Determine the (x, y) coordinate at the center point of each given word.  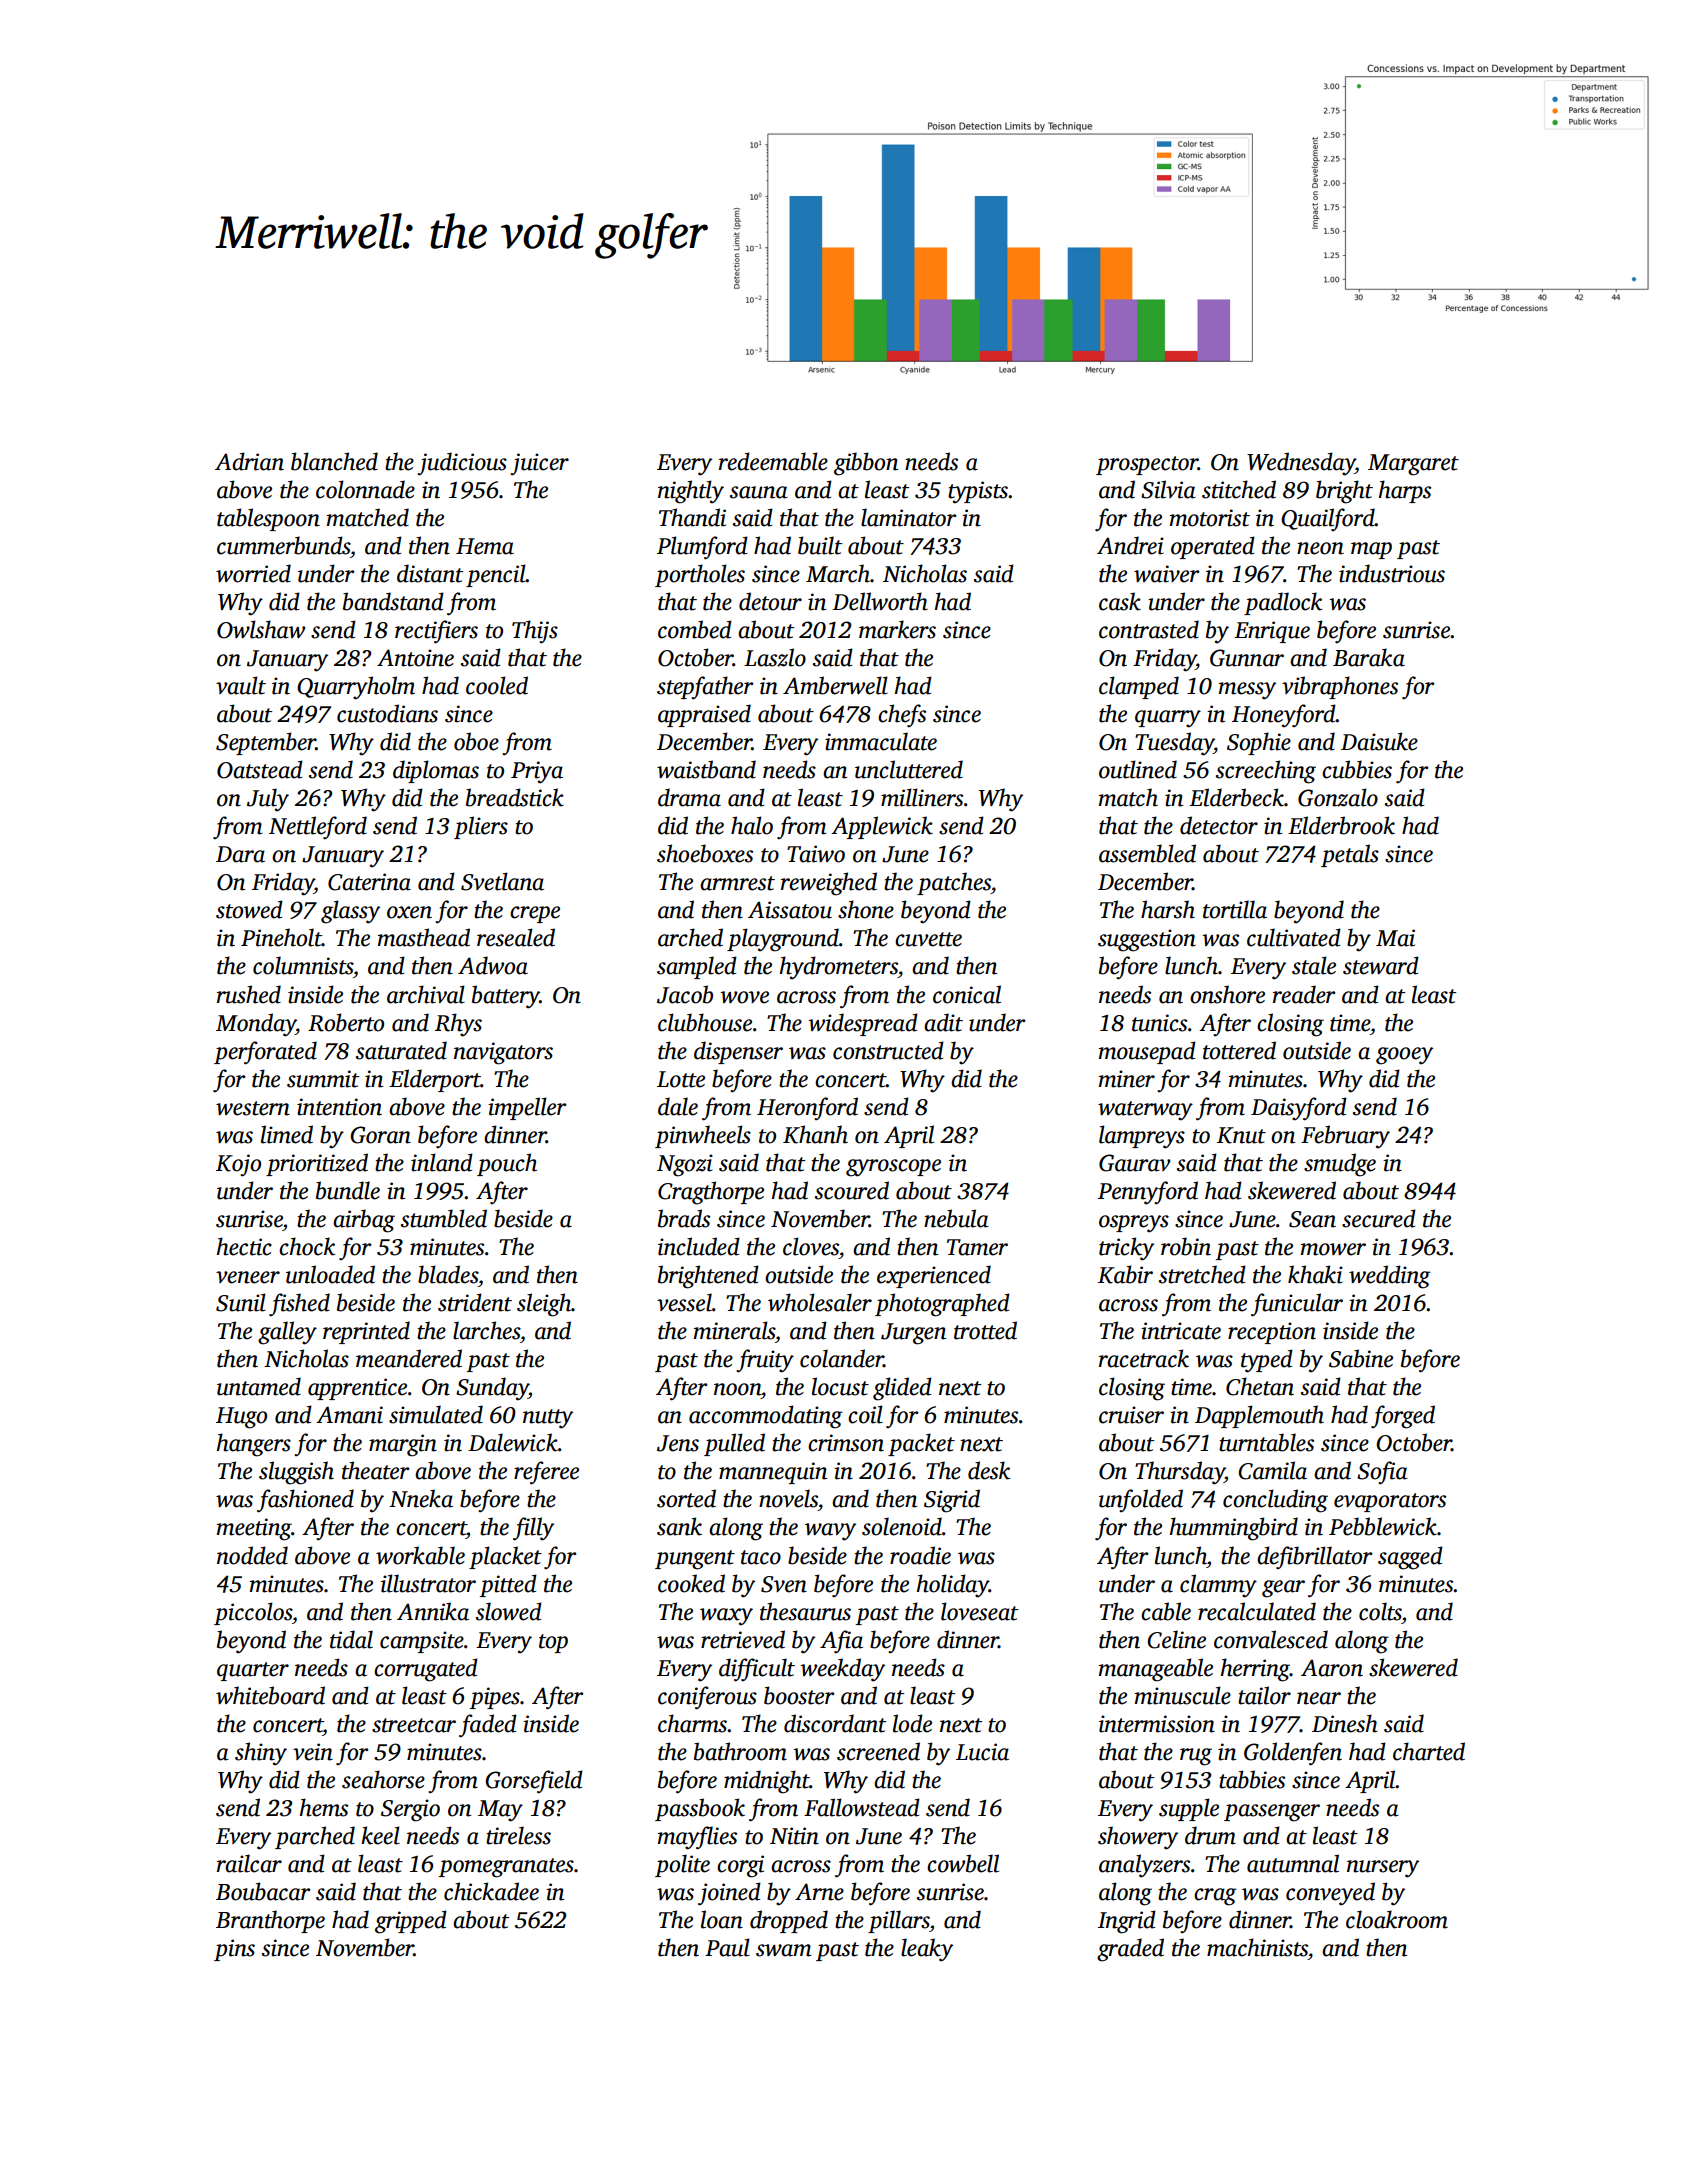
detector (1219, 825)
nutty (548, 1419)
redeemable (773, 461)
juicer (539, 464)
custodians (387, 713)
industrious (1392, 573)
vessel (684, 1302)
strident (475, 1302)
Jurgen (913, 1334)
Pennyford (1148, 1193)
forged (1403, 1417)
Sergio (410, 1810)
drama (689, 797)
